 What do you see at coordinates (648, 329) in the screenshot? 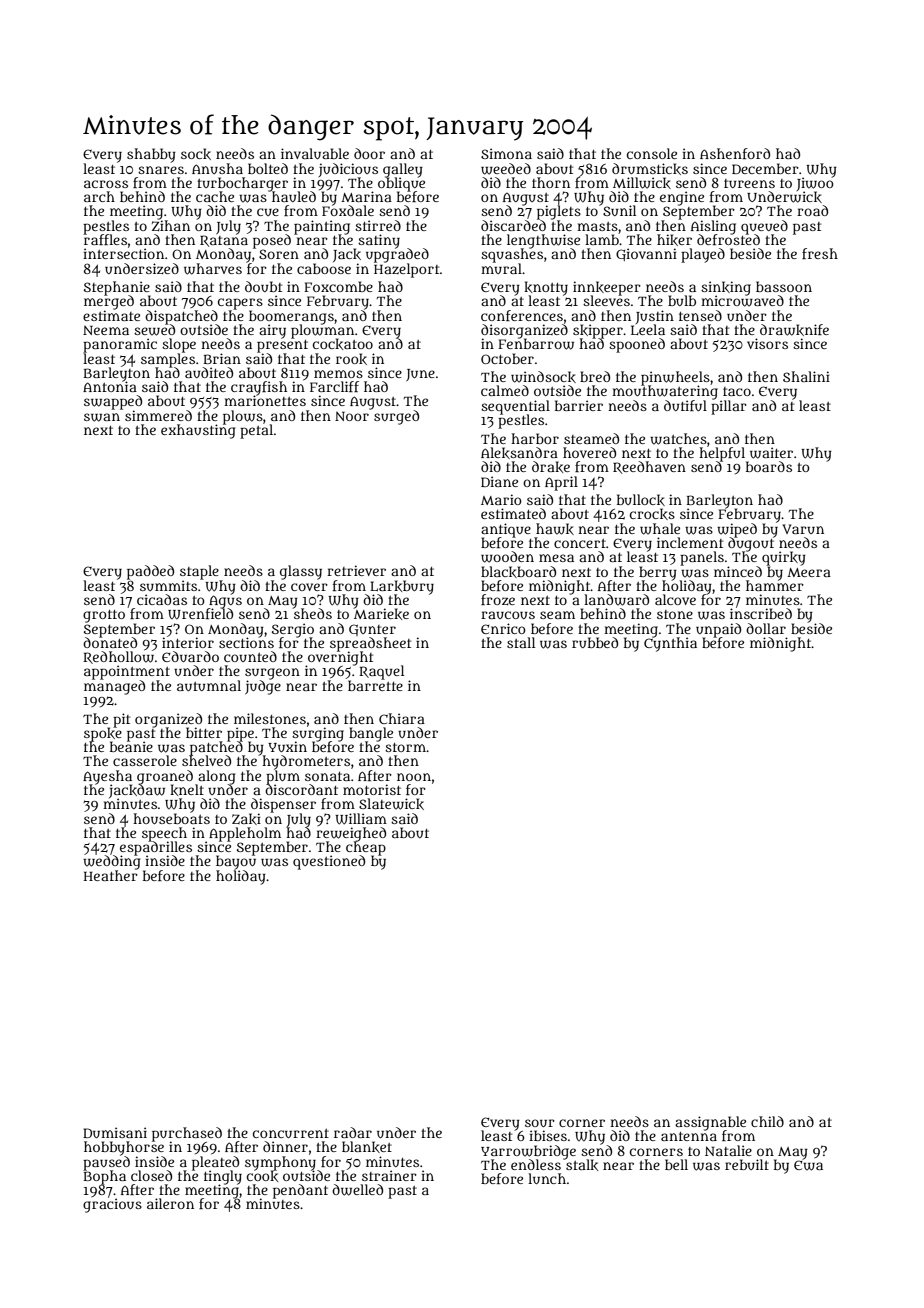
I see `Leela` at bounding box center [648, 329].
